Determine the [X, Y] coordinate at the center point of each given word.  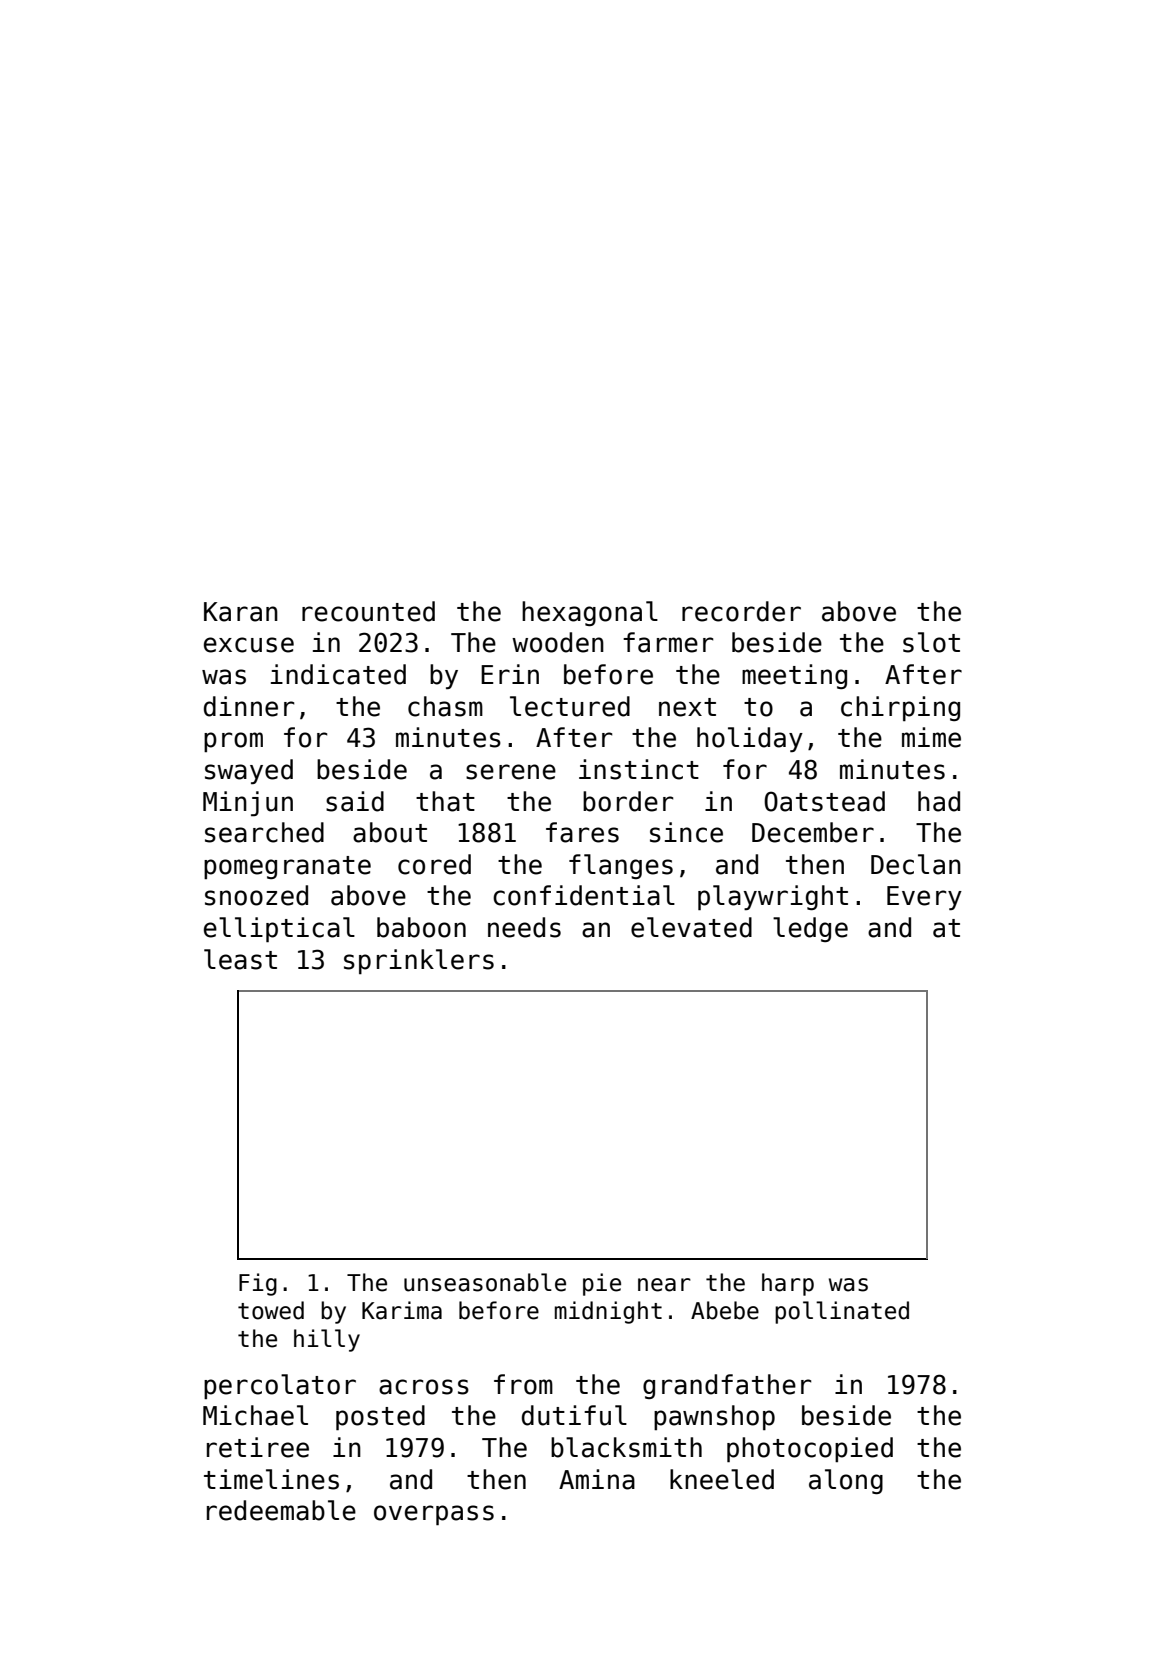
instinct [639, 769]
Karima [402, 1310]
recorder [741, 611]
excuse [249, 645]
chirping [900, 708]
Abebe [725, 1310]
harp [788, 1284]
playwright [773, 897]
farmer [668, 642]
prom [233, 742]
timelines [271, 1479]
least [240, 959]
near [664, 1285]
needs [524, 927]
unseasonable [485, 1282]
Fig [258, 1284]
